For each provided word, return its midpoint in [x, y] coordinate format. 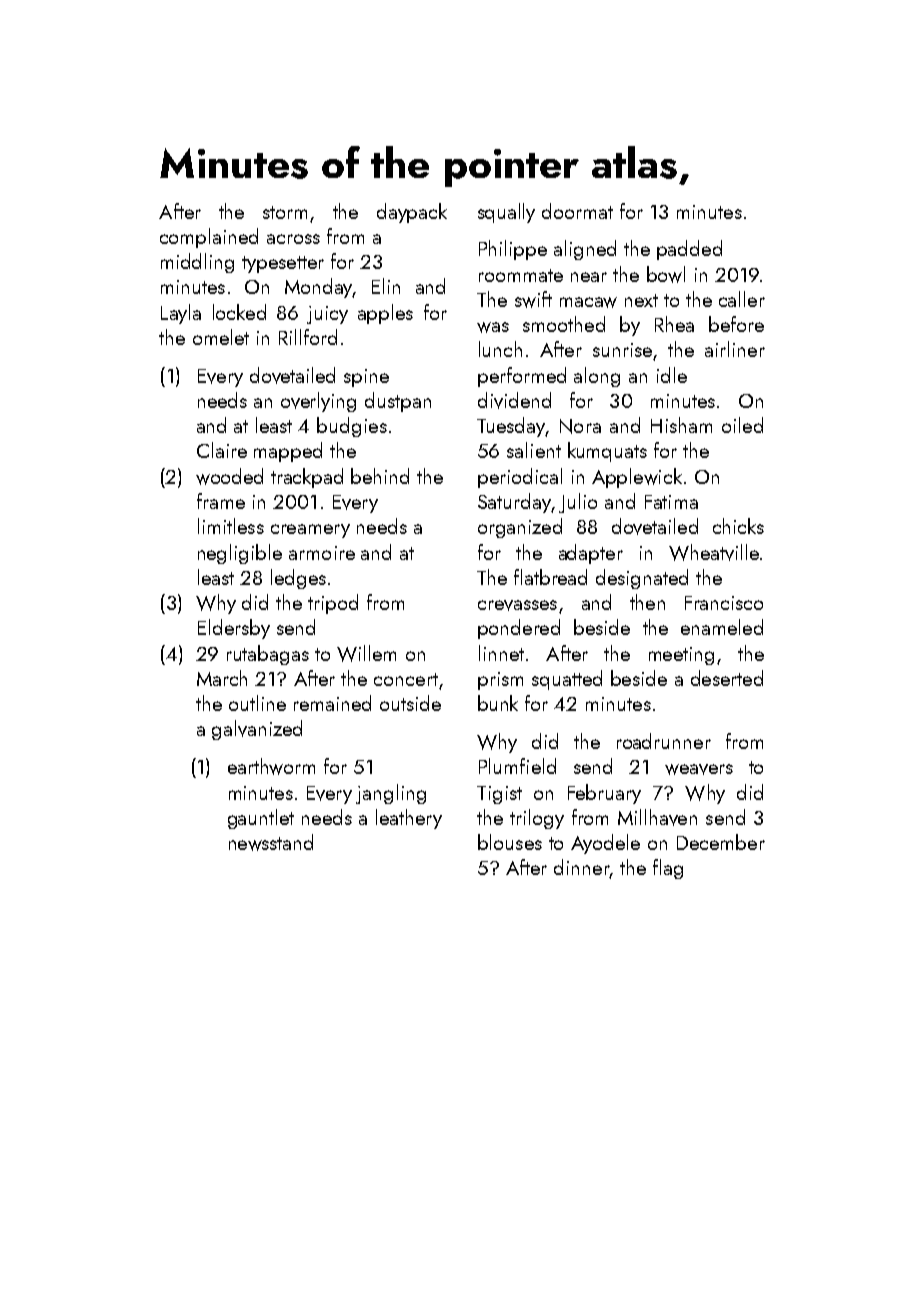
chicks [738, 526]
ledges [298, 579]
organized [520, 528]
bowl [666, 274]
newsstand [271, 842]
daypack [412, 213]
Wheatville [714, 552]
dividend [514, 400]
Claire [222, 450]
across [293, 239]
